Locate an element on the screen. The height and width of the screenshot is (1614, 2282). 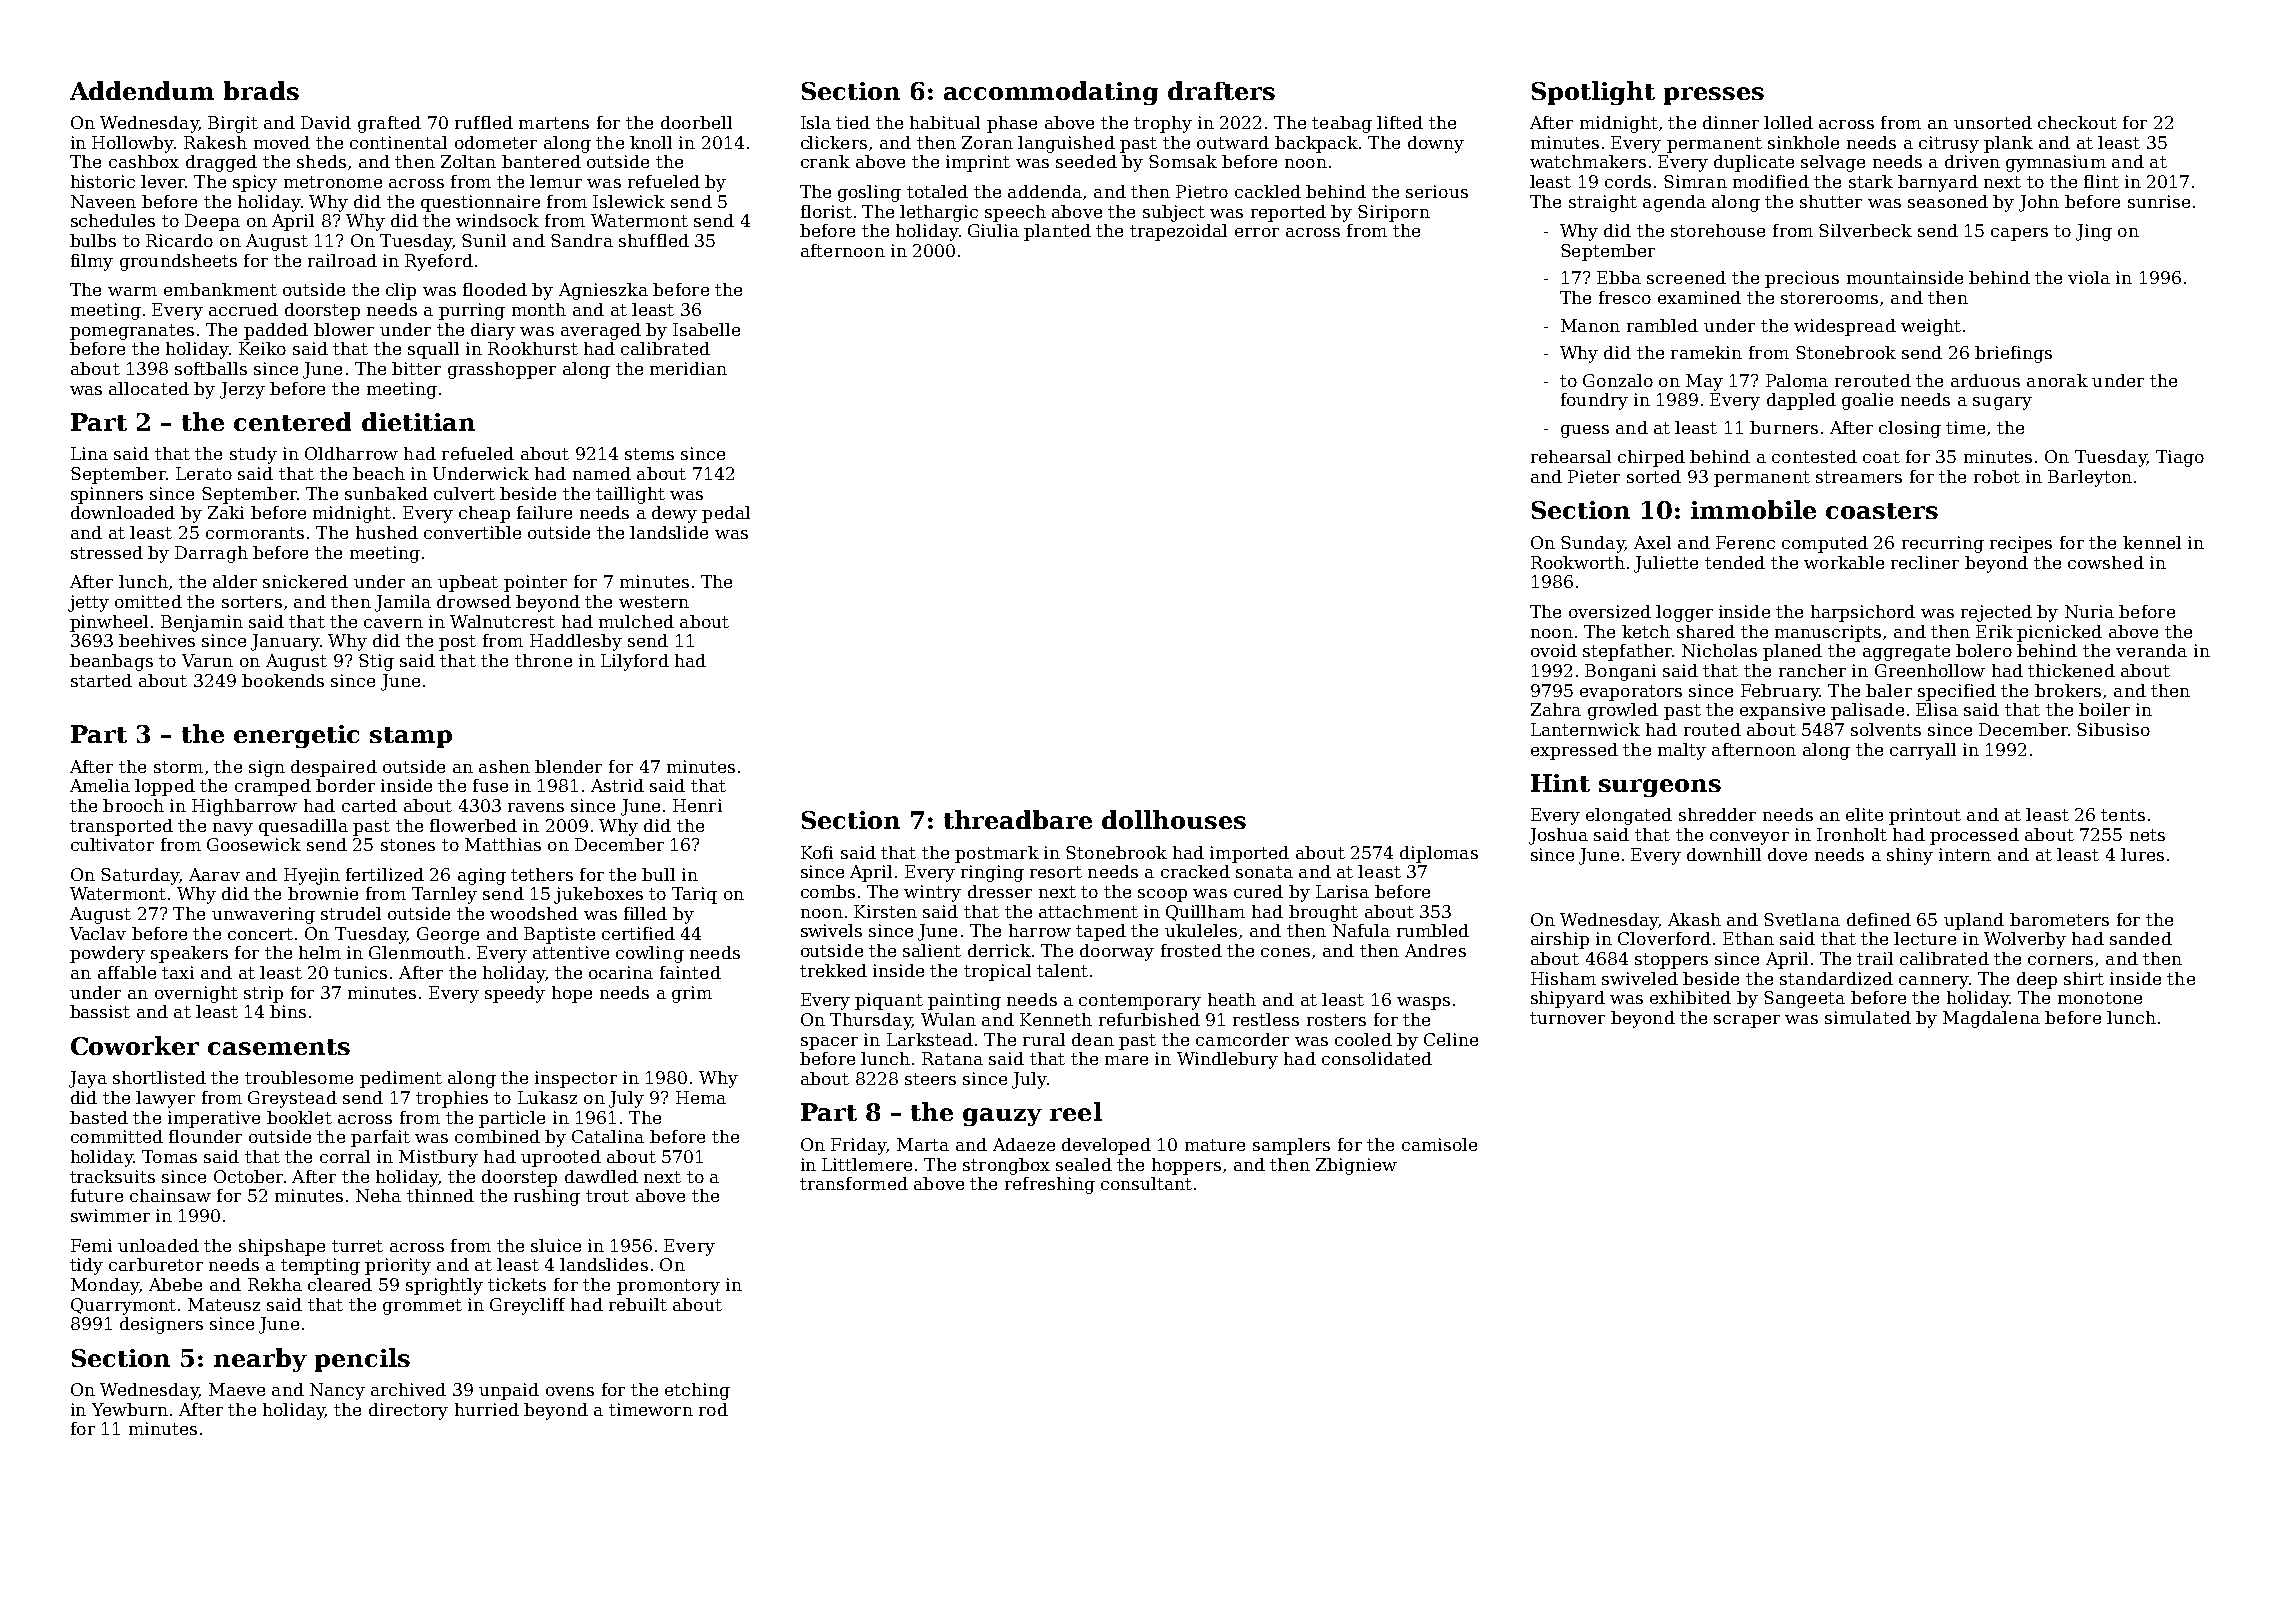
closing is located at coordinates (1910, 429).
